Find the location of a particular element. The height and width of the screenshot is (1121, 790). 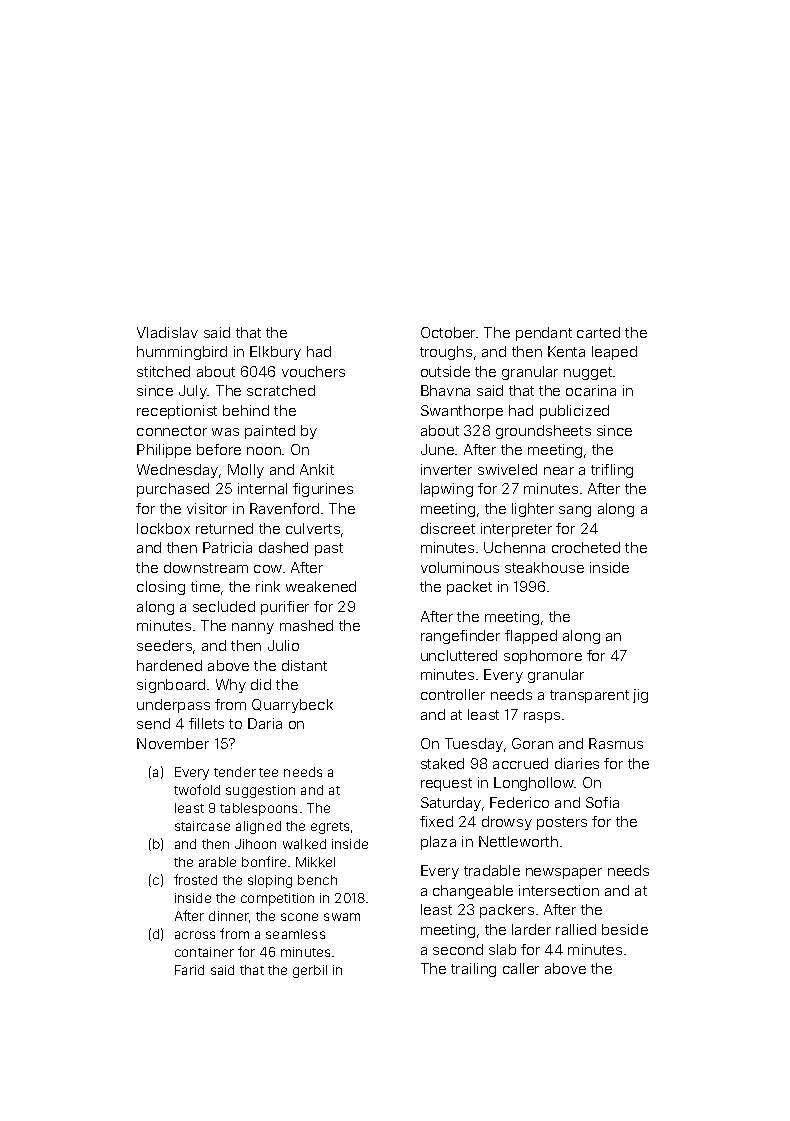

newspaper is located at coordinates (564, 873).
